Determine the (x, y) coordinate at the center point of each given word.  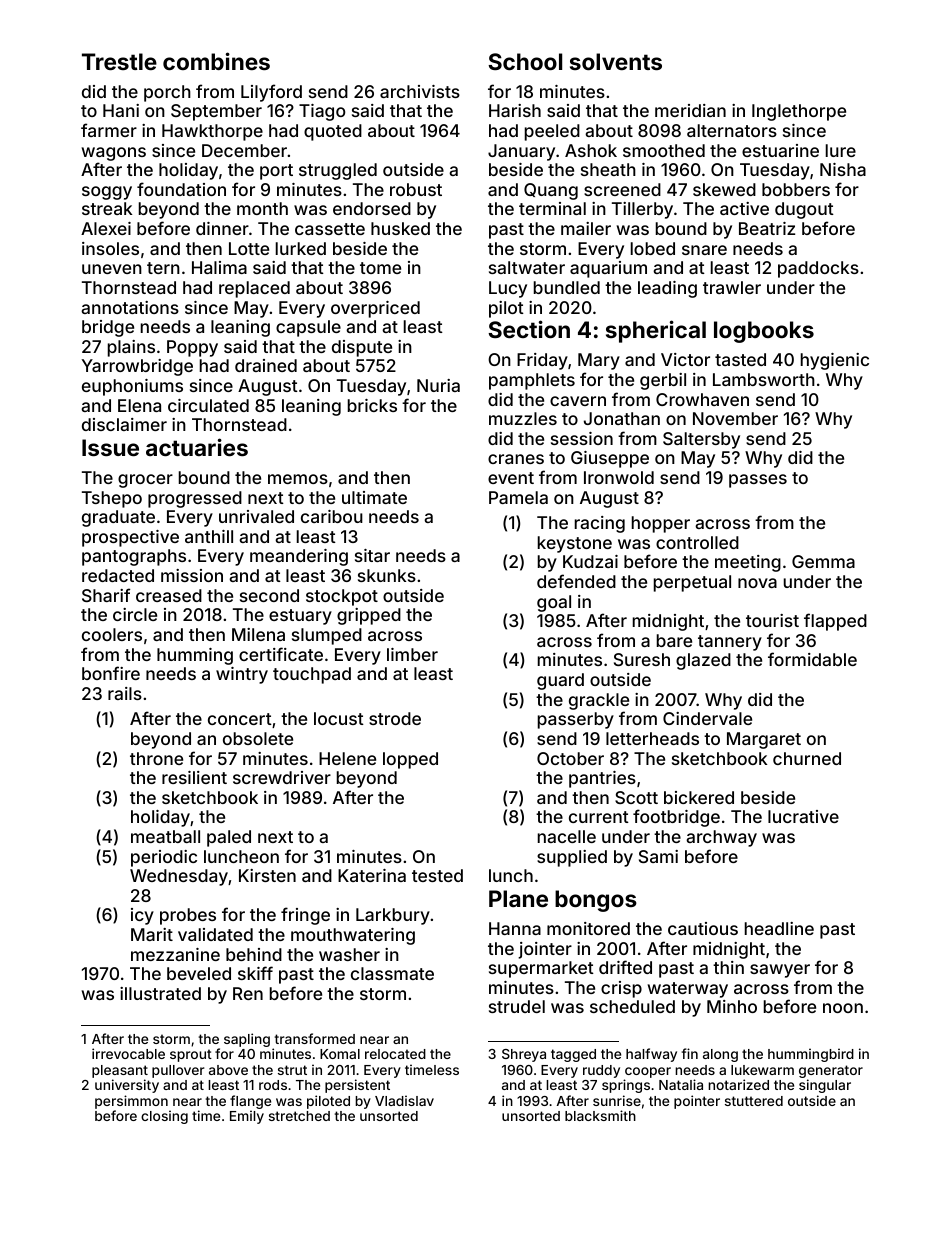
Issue (110, 447)
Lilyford (271, 93)
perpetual (692, 583)
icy (142, 916)
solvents (616, 61)
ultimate (374, 497)
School (525, 61)
